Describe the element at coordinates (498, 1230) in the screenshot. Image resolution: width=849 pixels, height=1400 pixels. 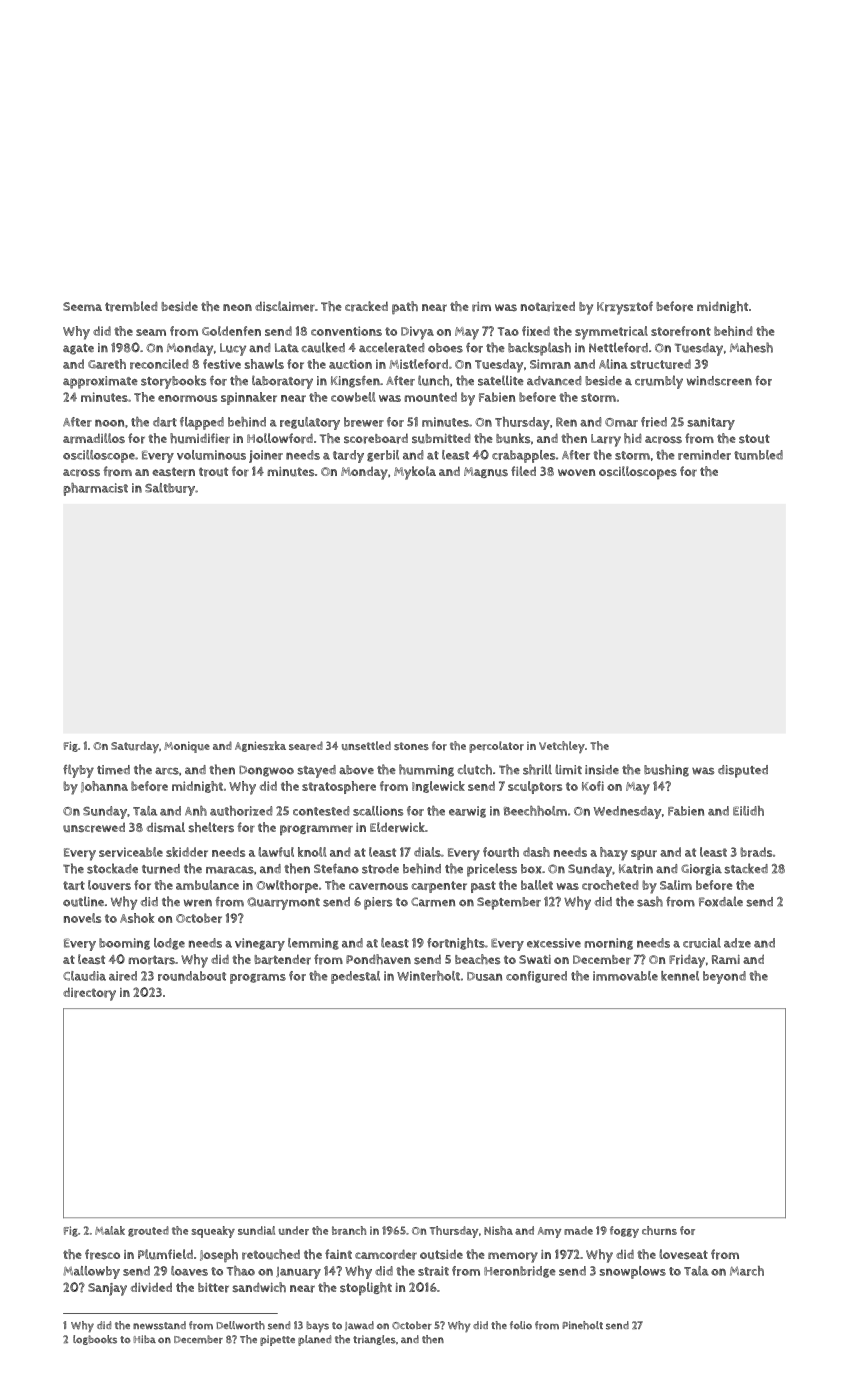
I see `Nisha` at that location.
